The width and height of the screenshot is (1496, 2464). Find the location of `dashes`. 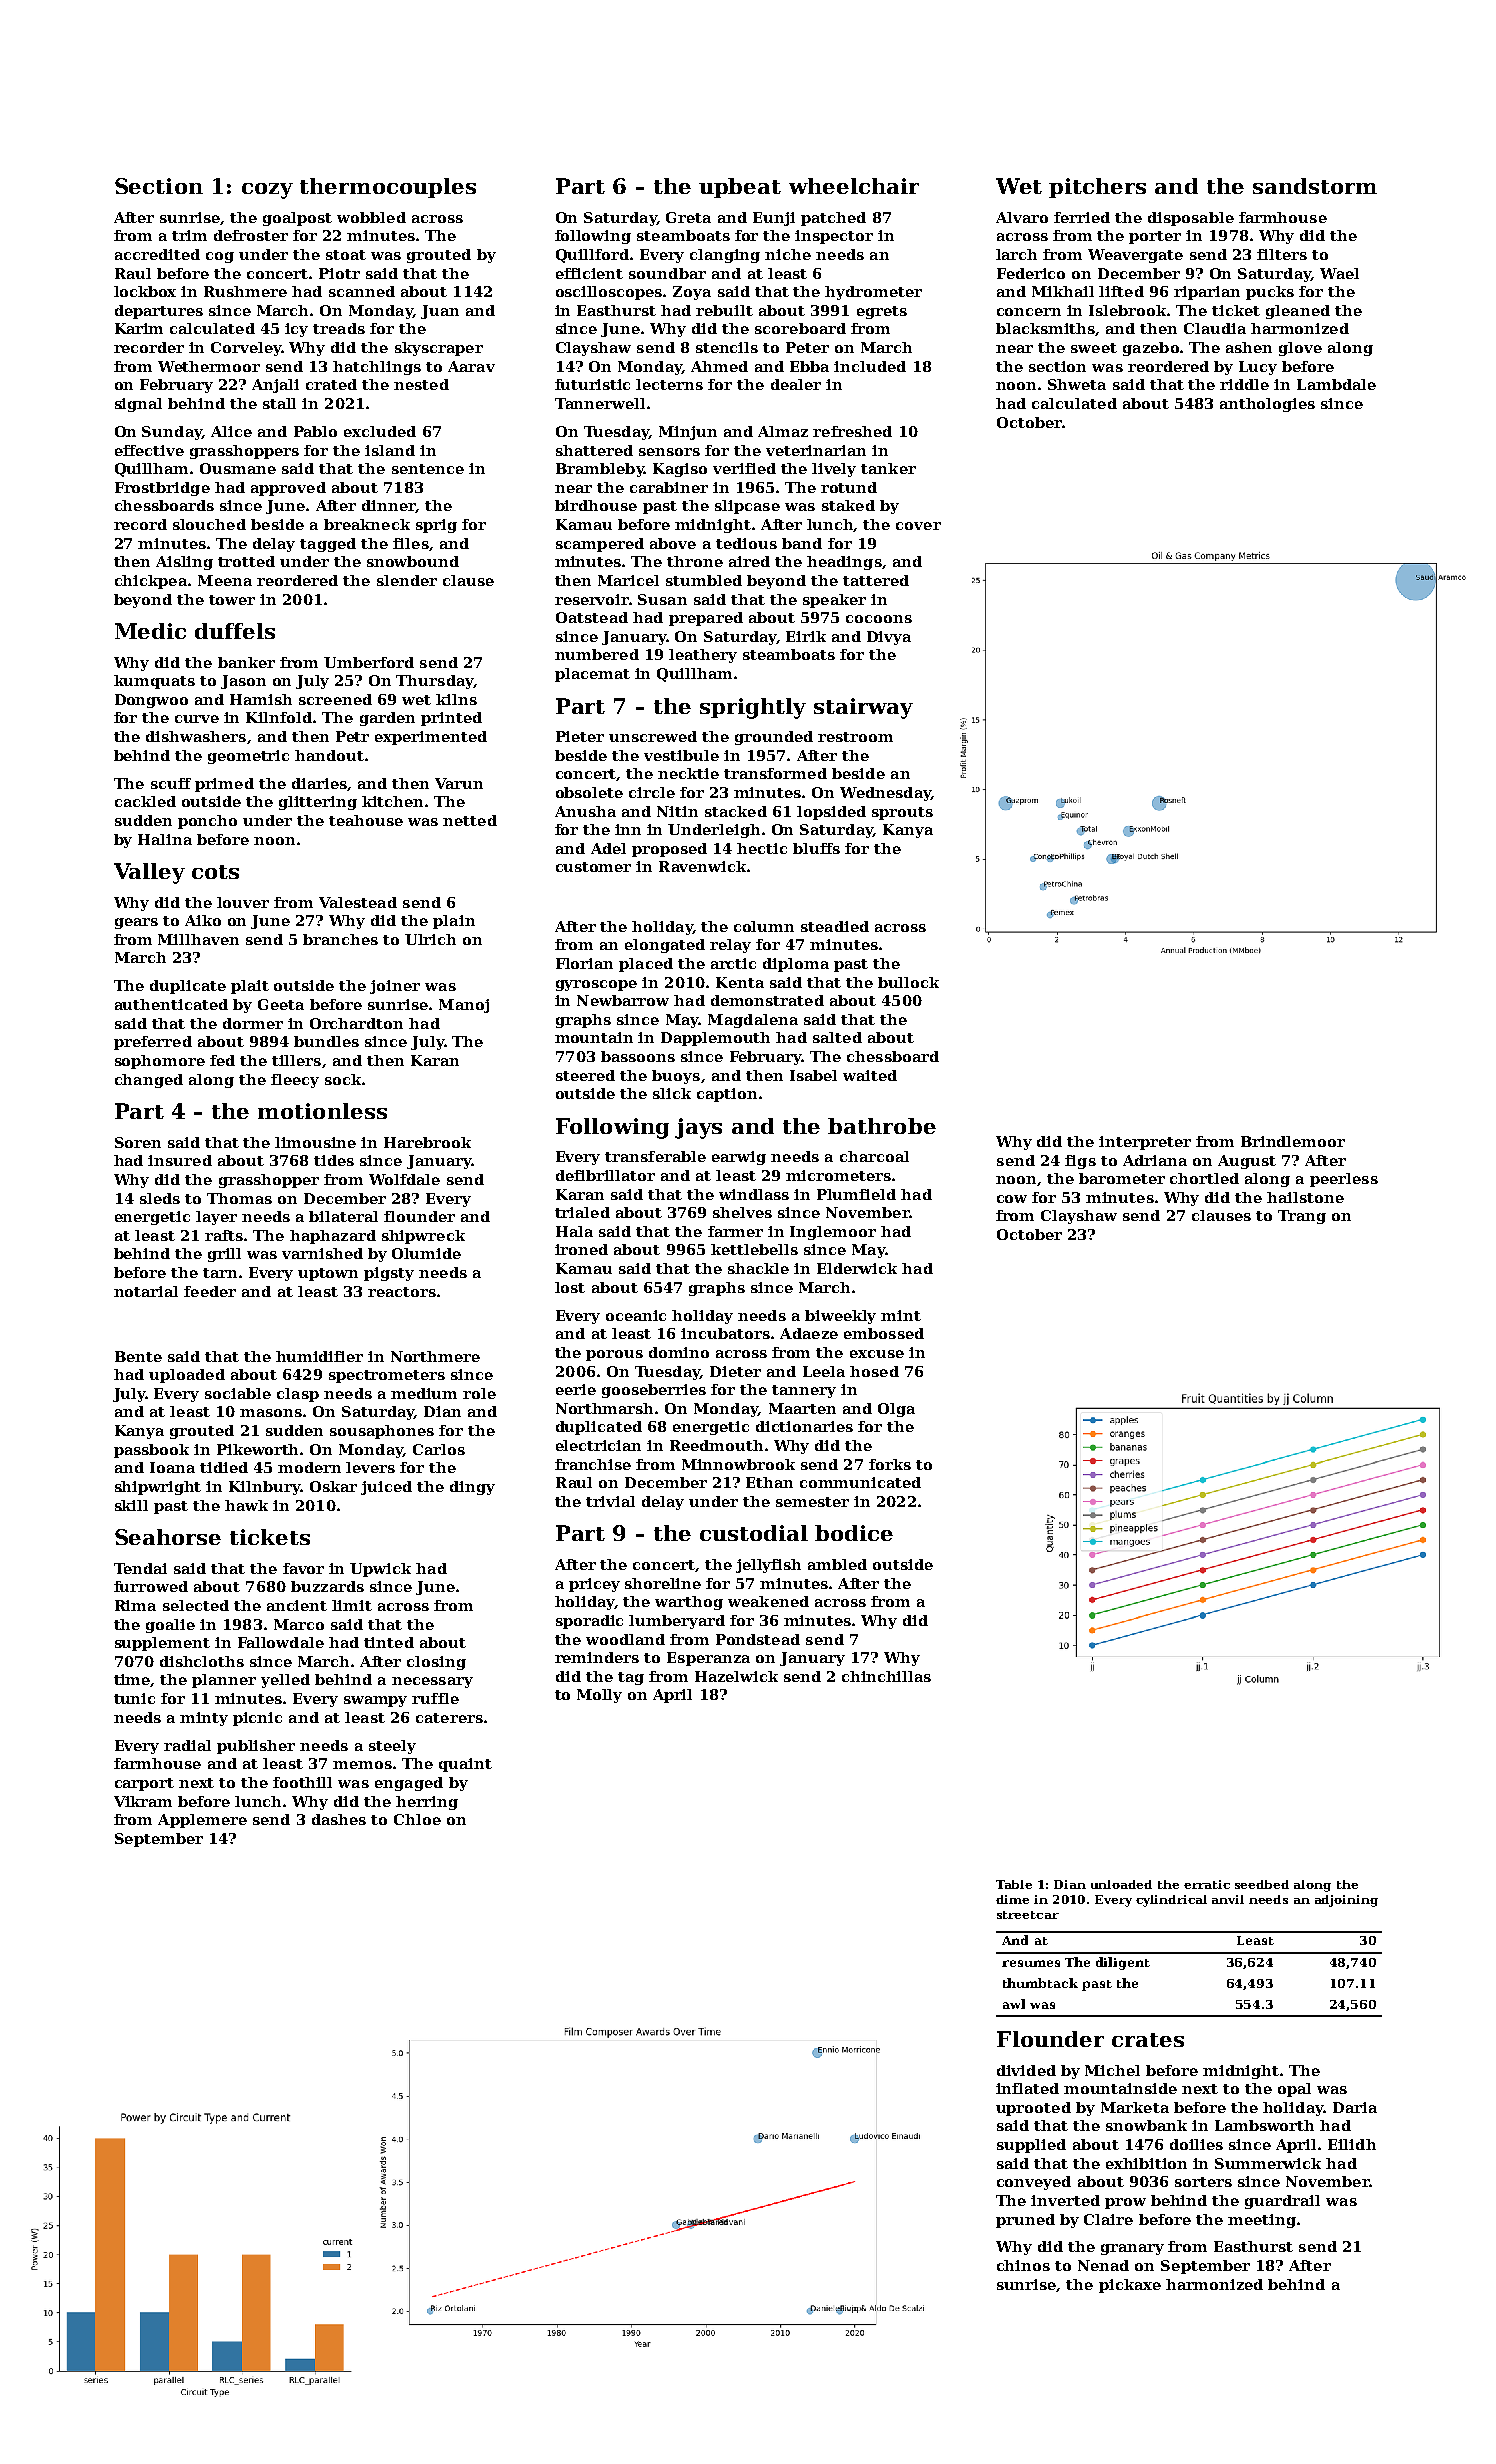

dashes is located at coordinates (339, 1819).
